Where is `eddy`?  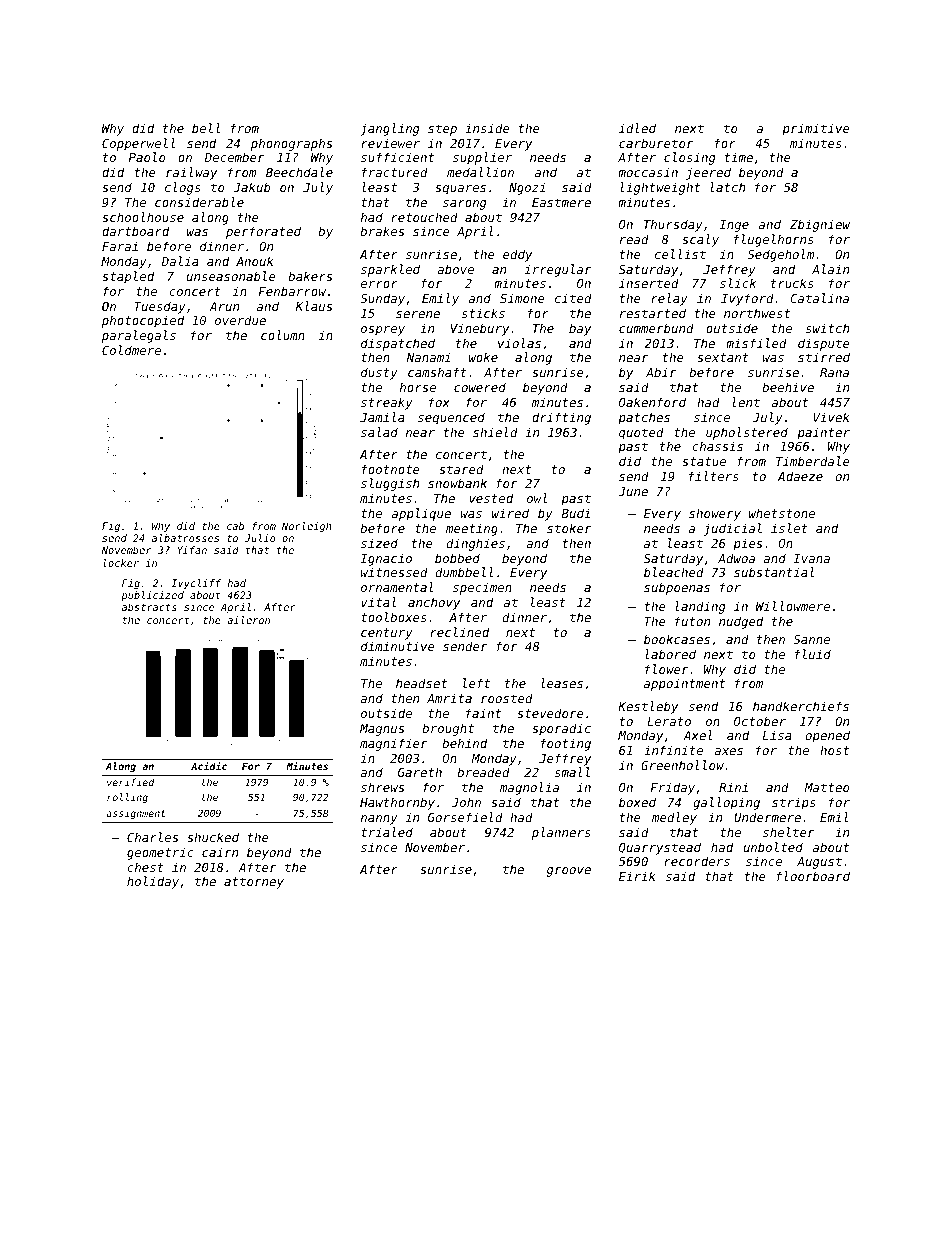 eddy is located at coordinates (517, 255).
